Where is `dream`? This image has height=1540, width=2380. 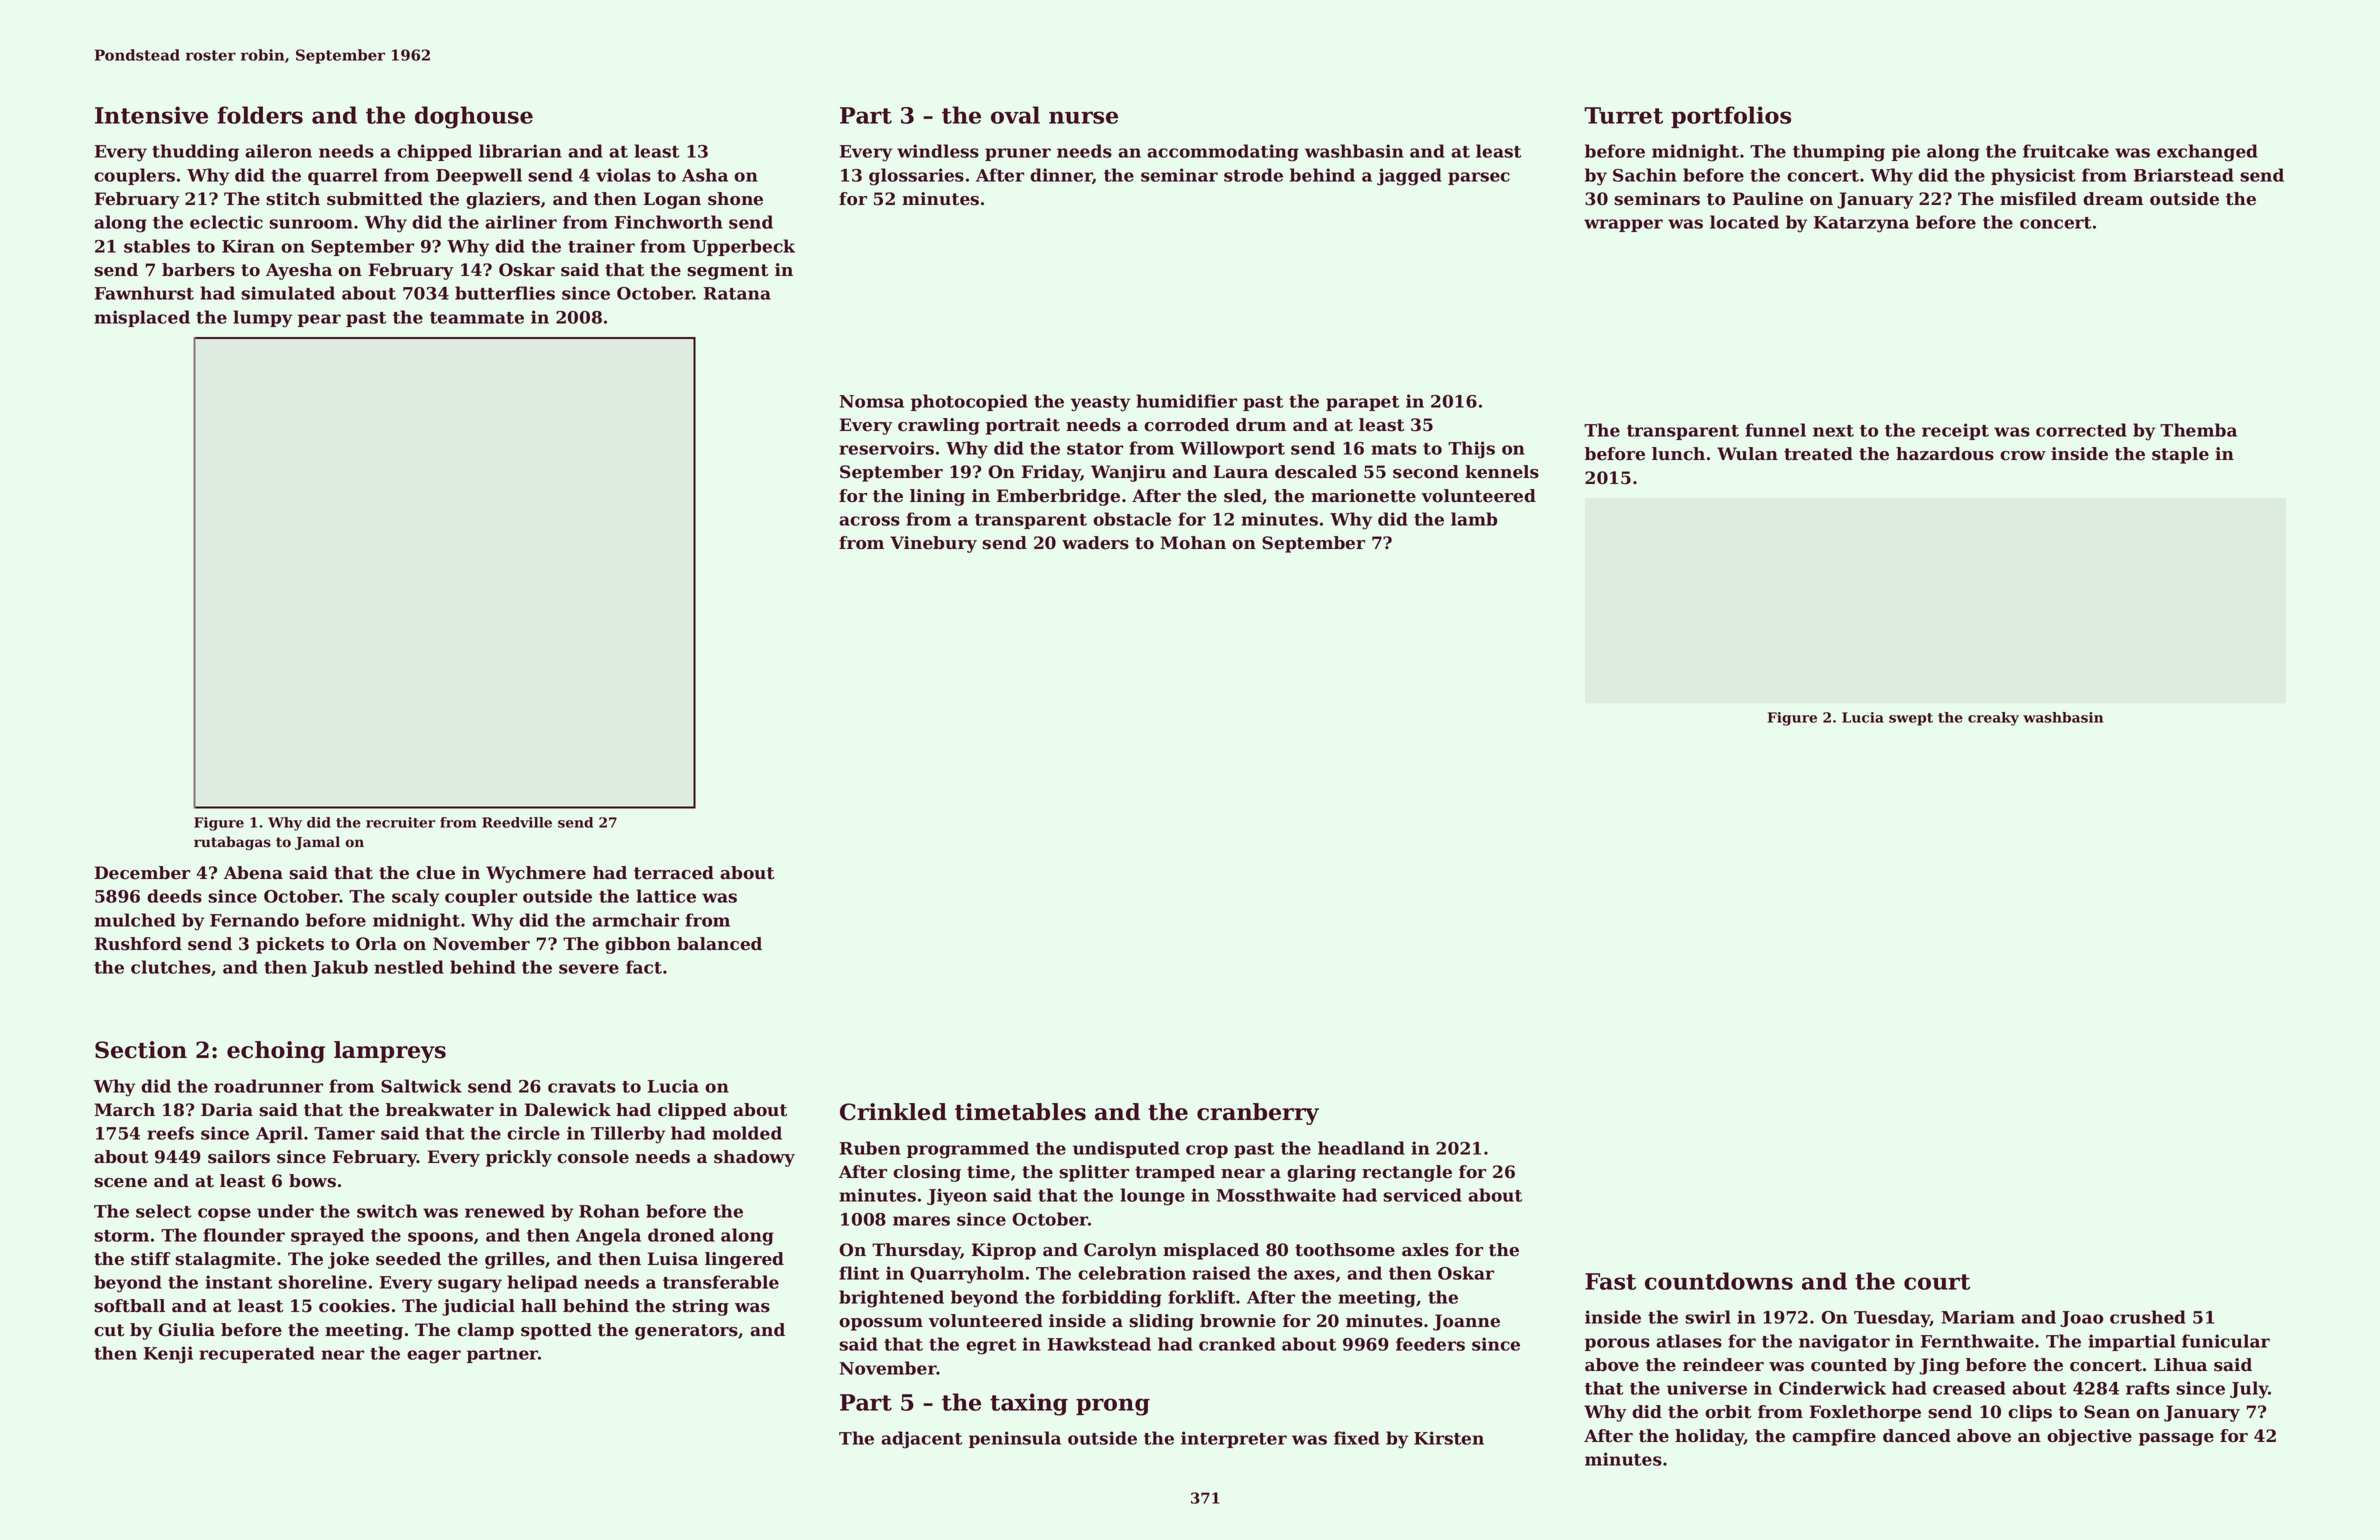
dream is located at coordinates (2113, 199).
